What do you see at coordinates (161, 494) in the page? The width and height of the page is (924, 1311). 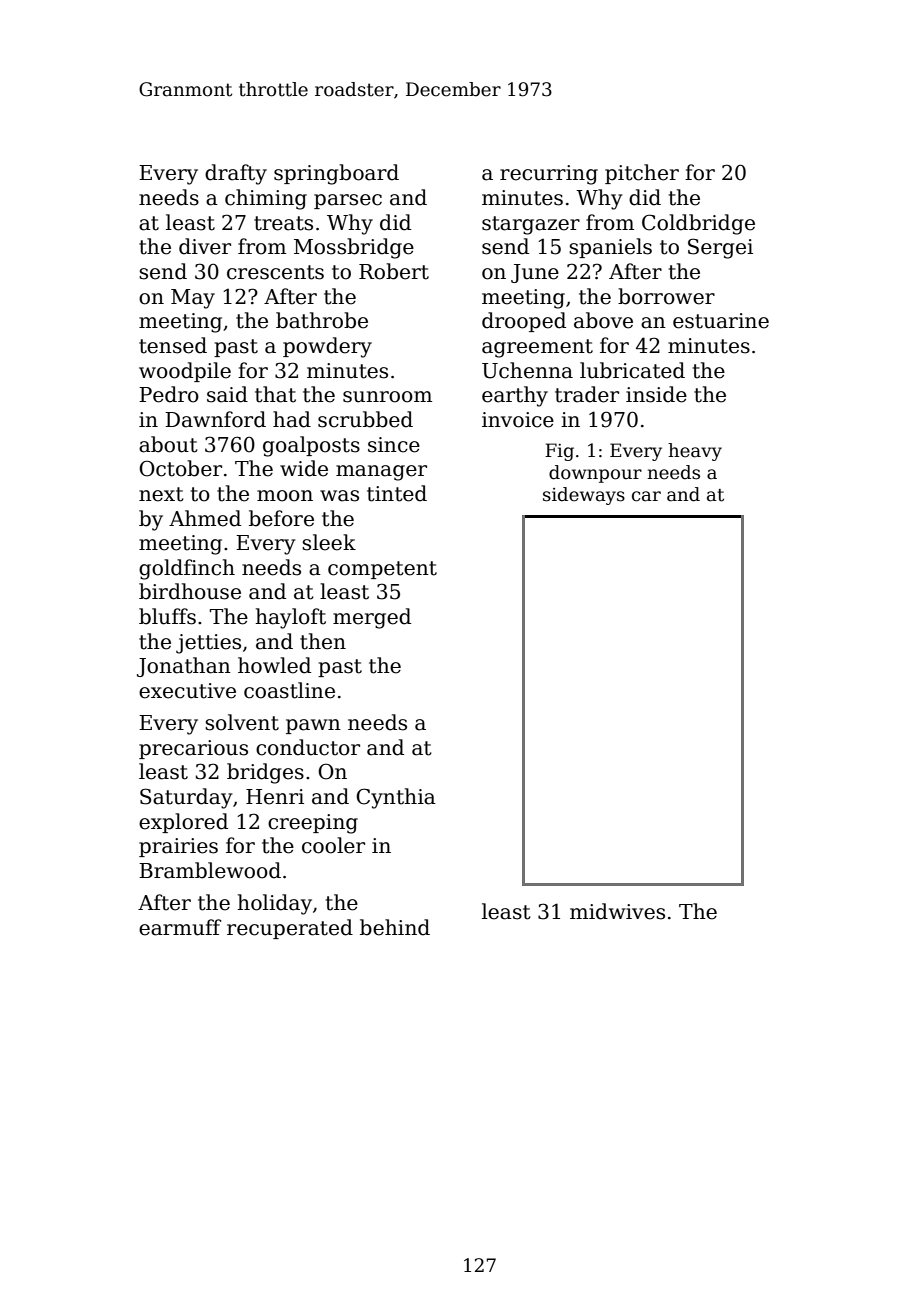 I see `next` at bounding box center [161, 494].
